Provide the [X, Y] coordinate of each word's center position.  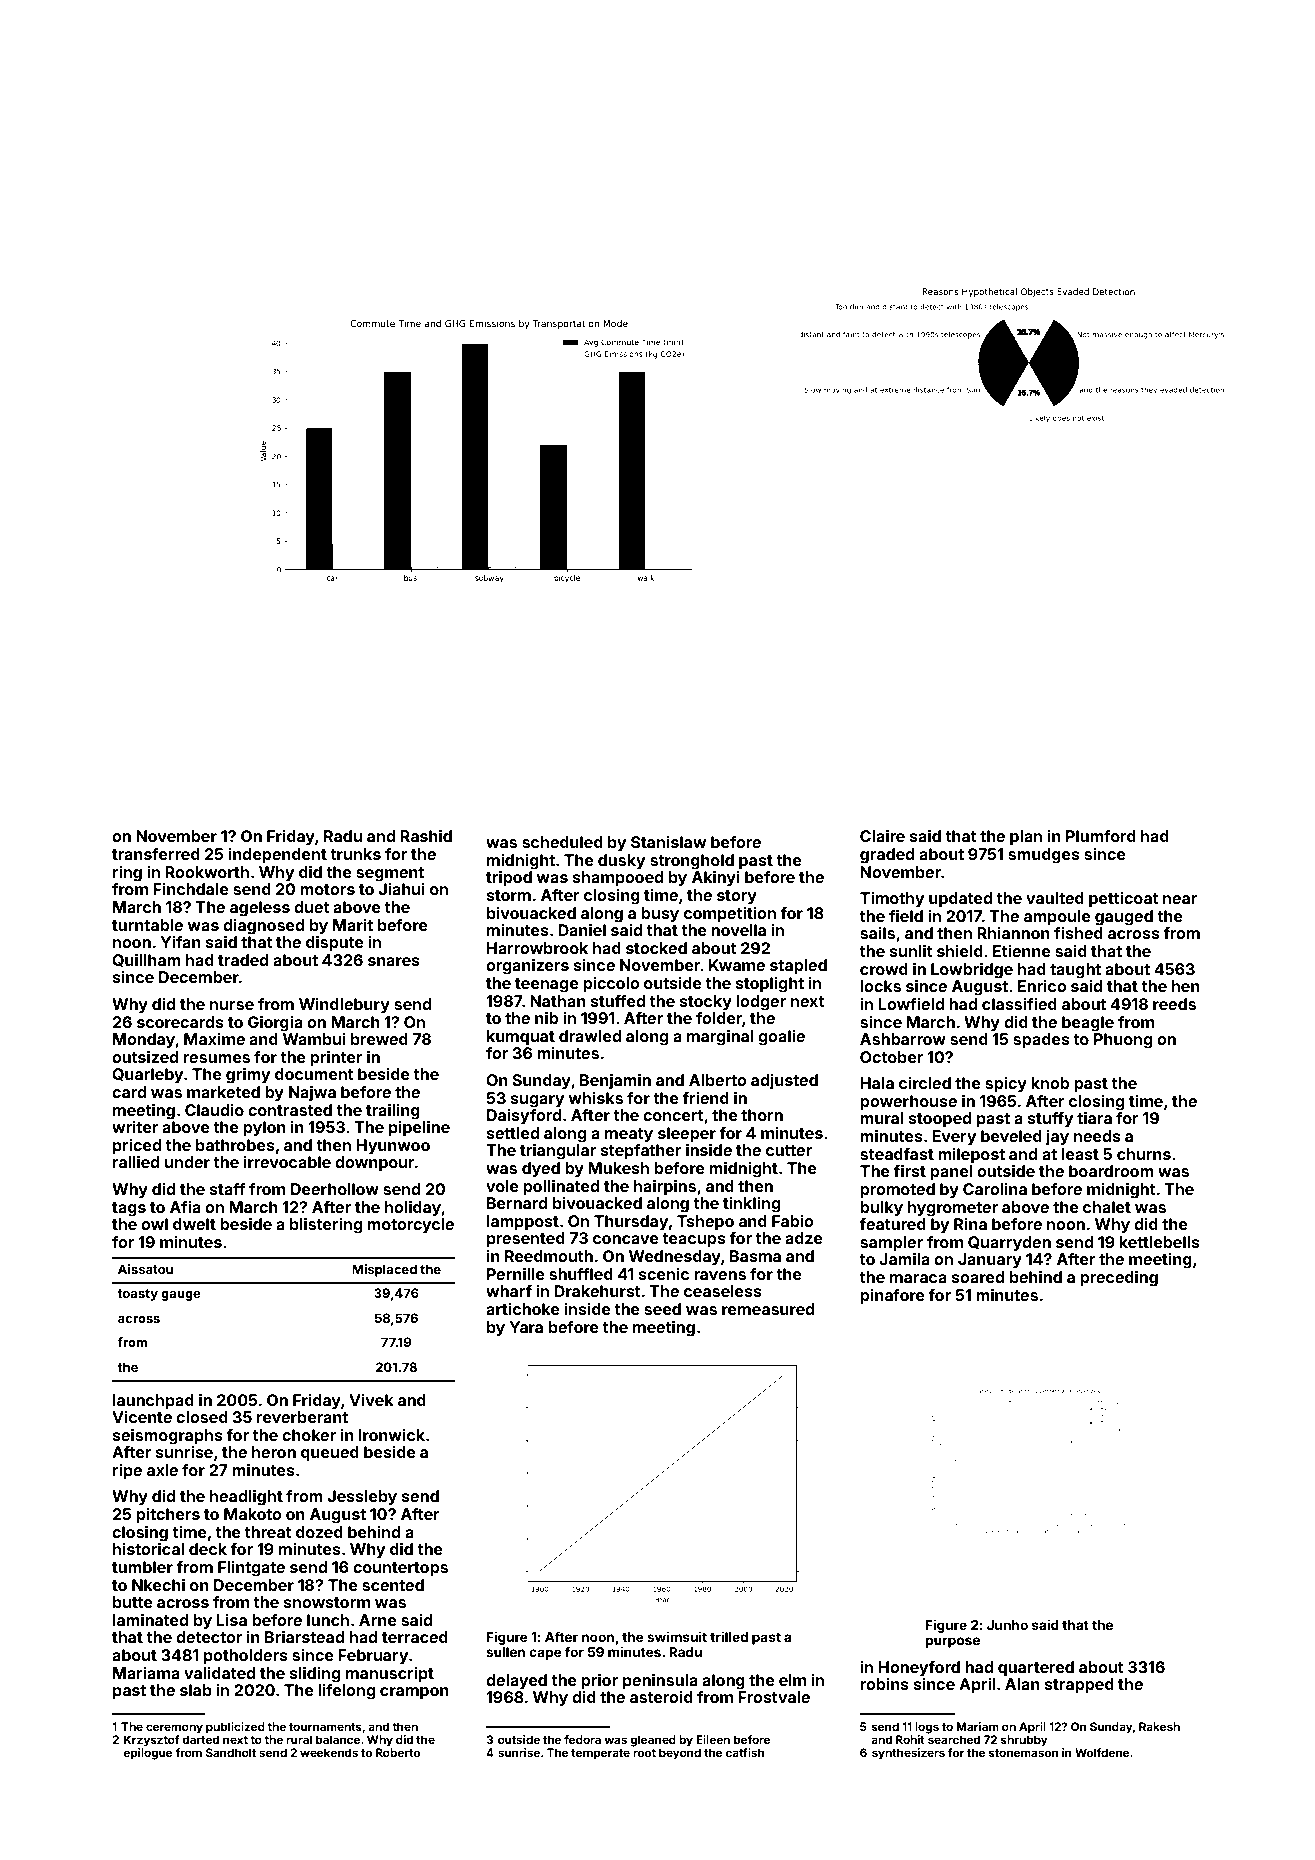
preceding [1119, 1279]
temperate [600, 1754]
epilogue [147, 1754]
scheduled [562, 842]
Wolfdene [1102, 1752]
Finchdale [191, 889]
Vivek [371, 1400]
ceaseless [723, 1291]
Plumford [1101, 836]
